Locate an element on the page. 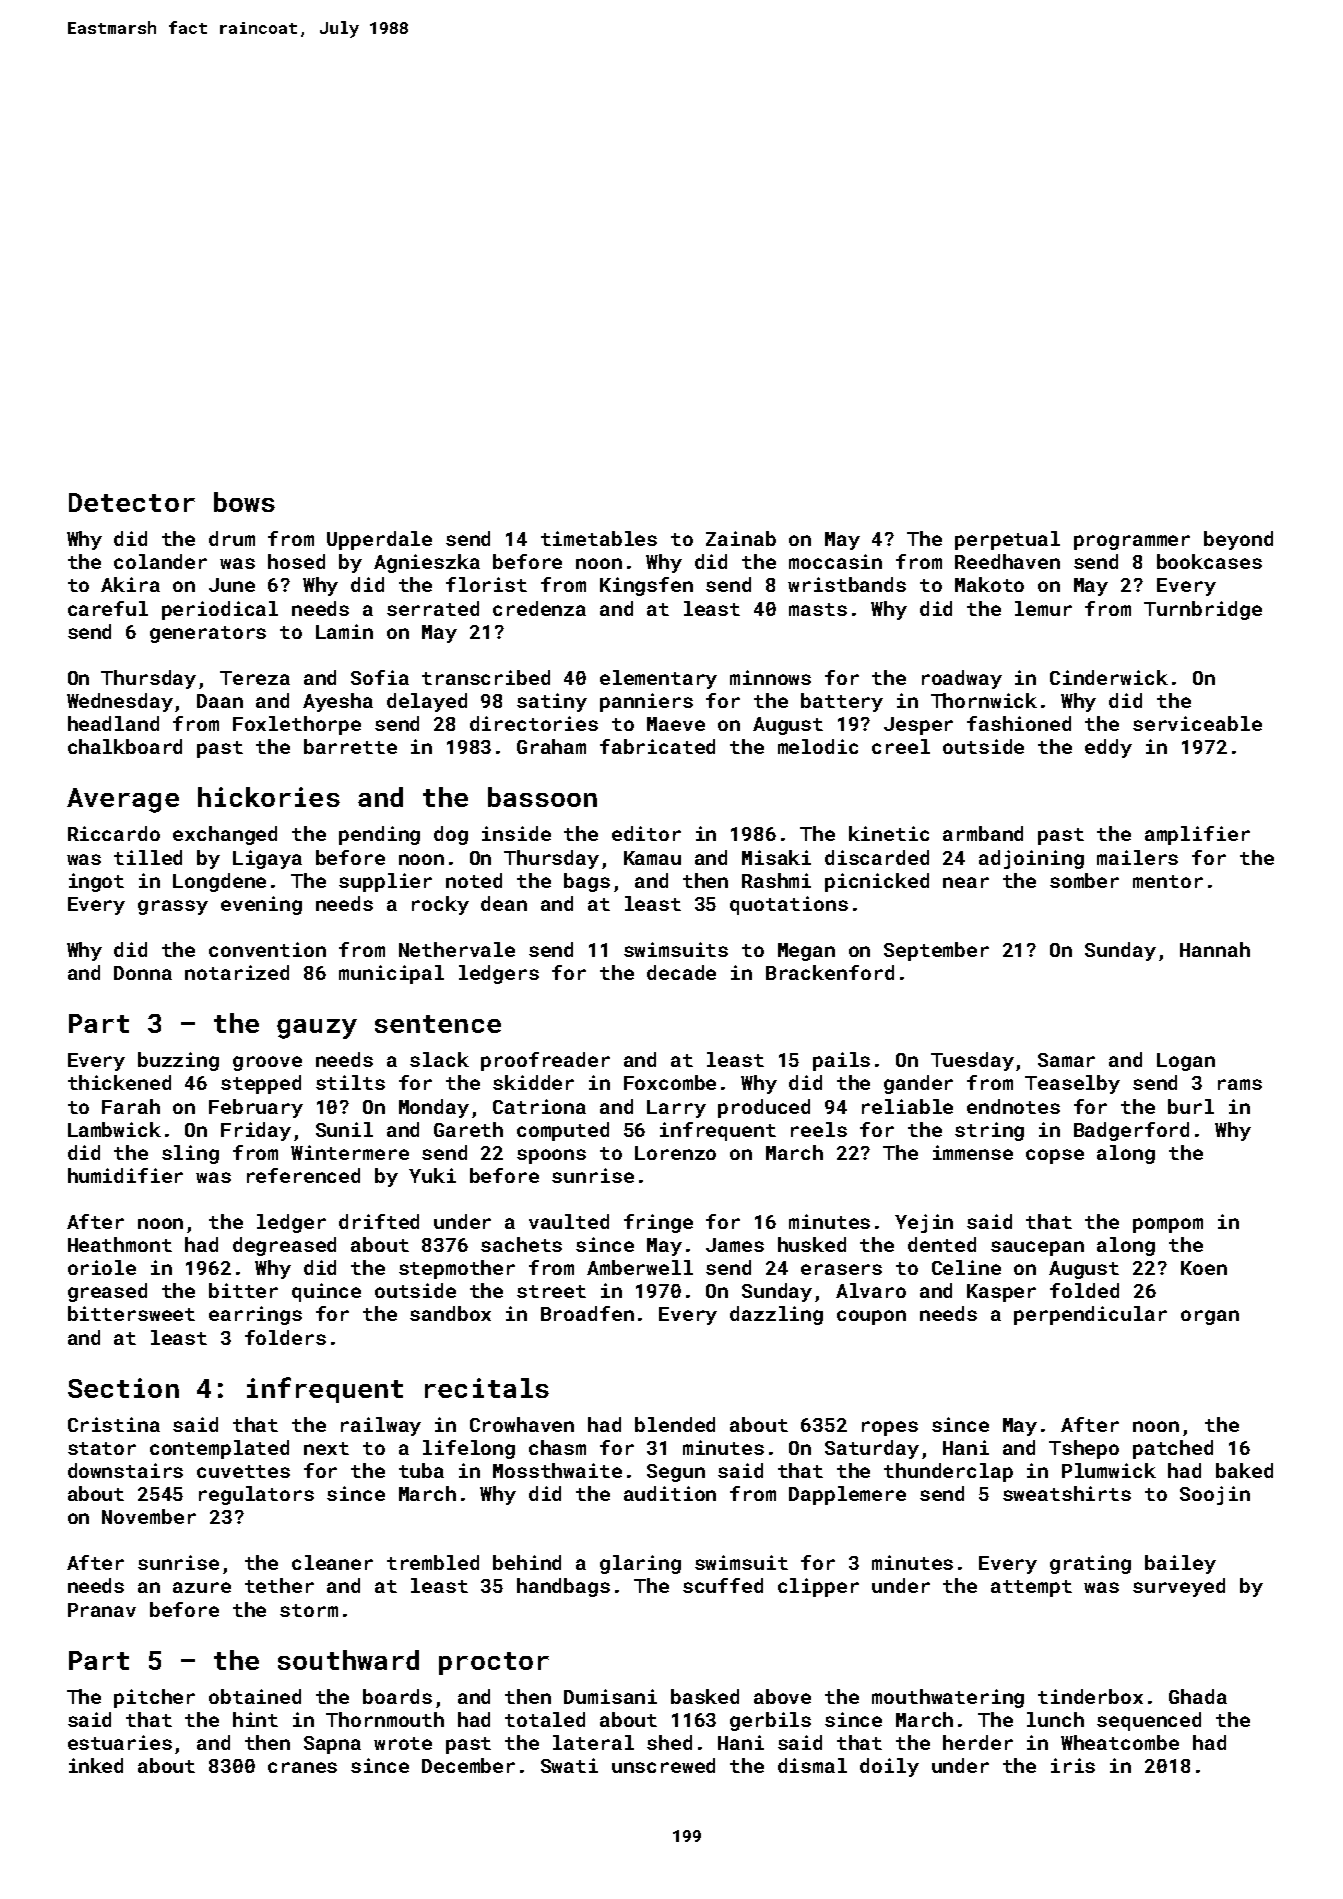 Image resolution: width=1343 pixels, height=1899 pixels. bookcases is located at coordinates (1209, 561).
